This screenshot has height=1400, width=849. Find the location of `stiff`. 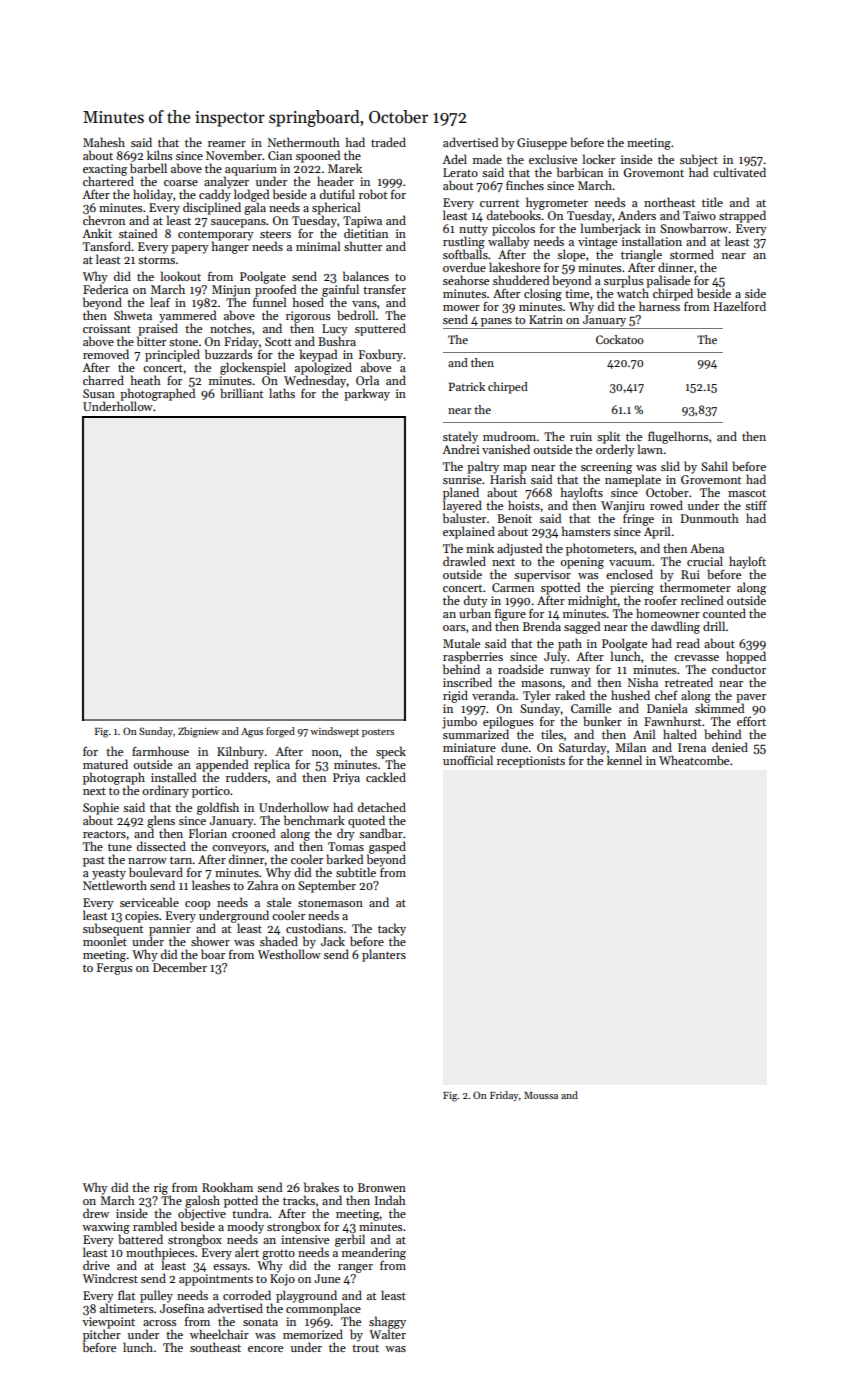

stiff is located at coordinates (756, 505).
